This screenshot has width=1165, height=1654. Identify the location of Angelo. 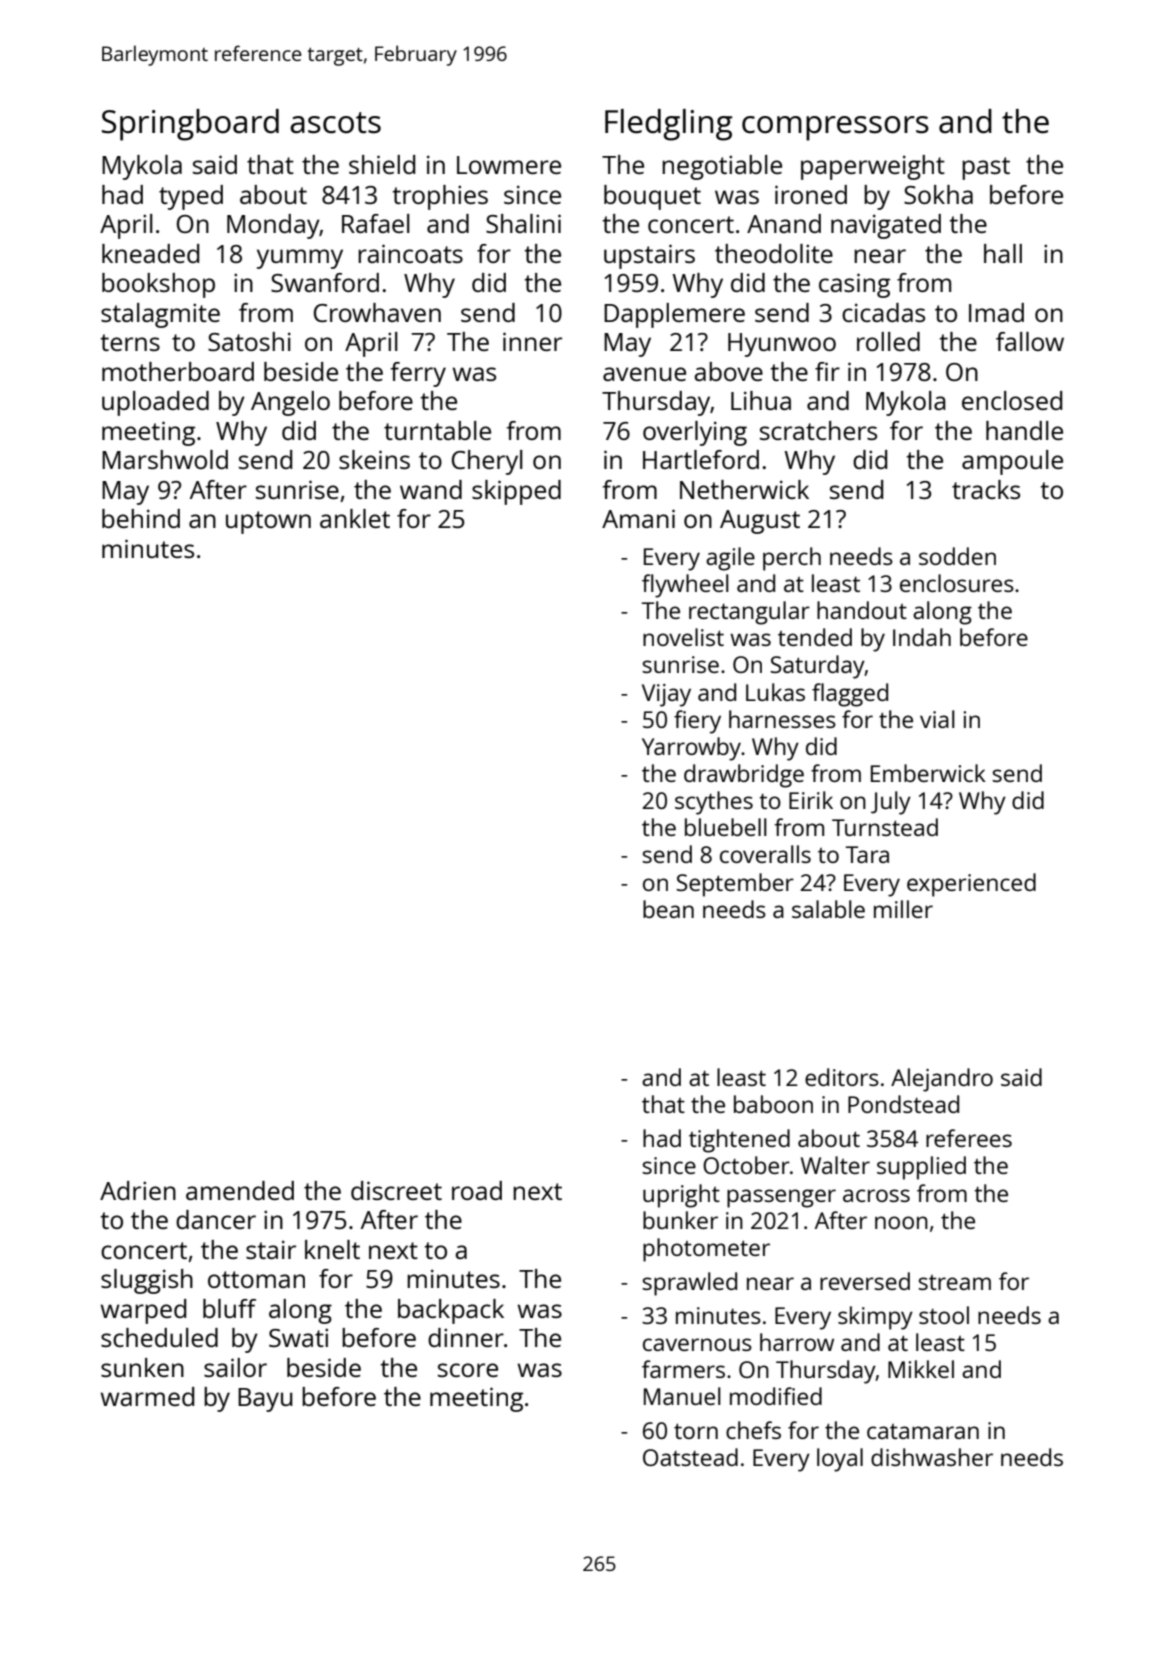
(290, 403).
